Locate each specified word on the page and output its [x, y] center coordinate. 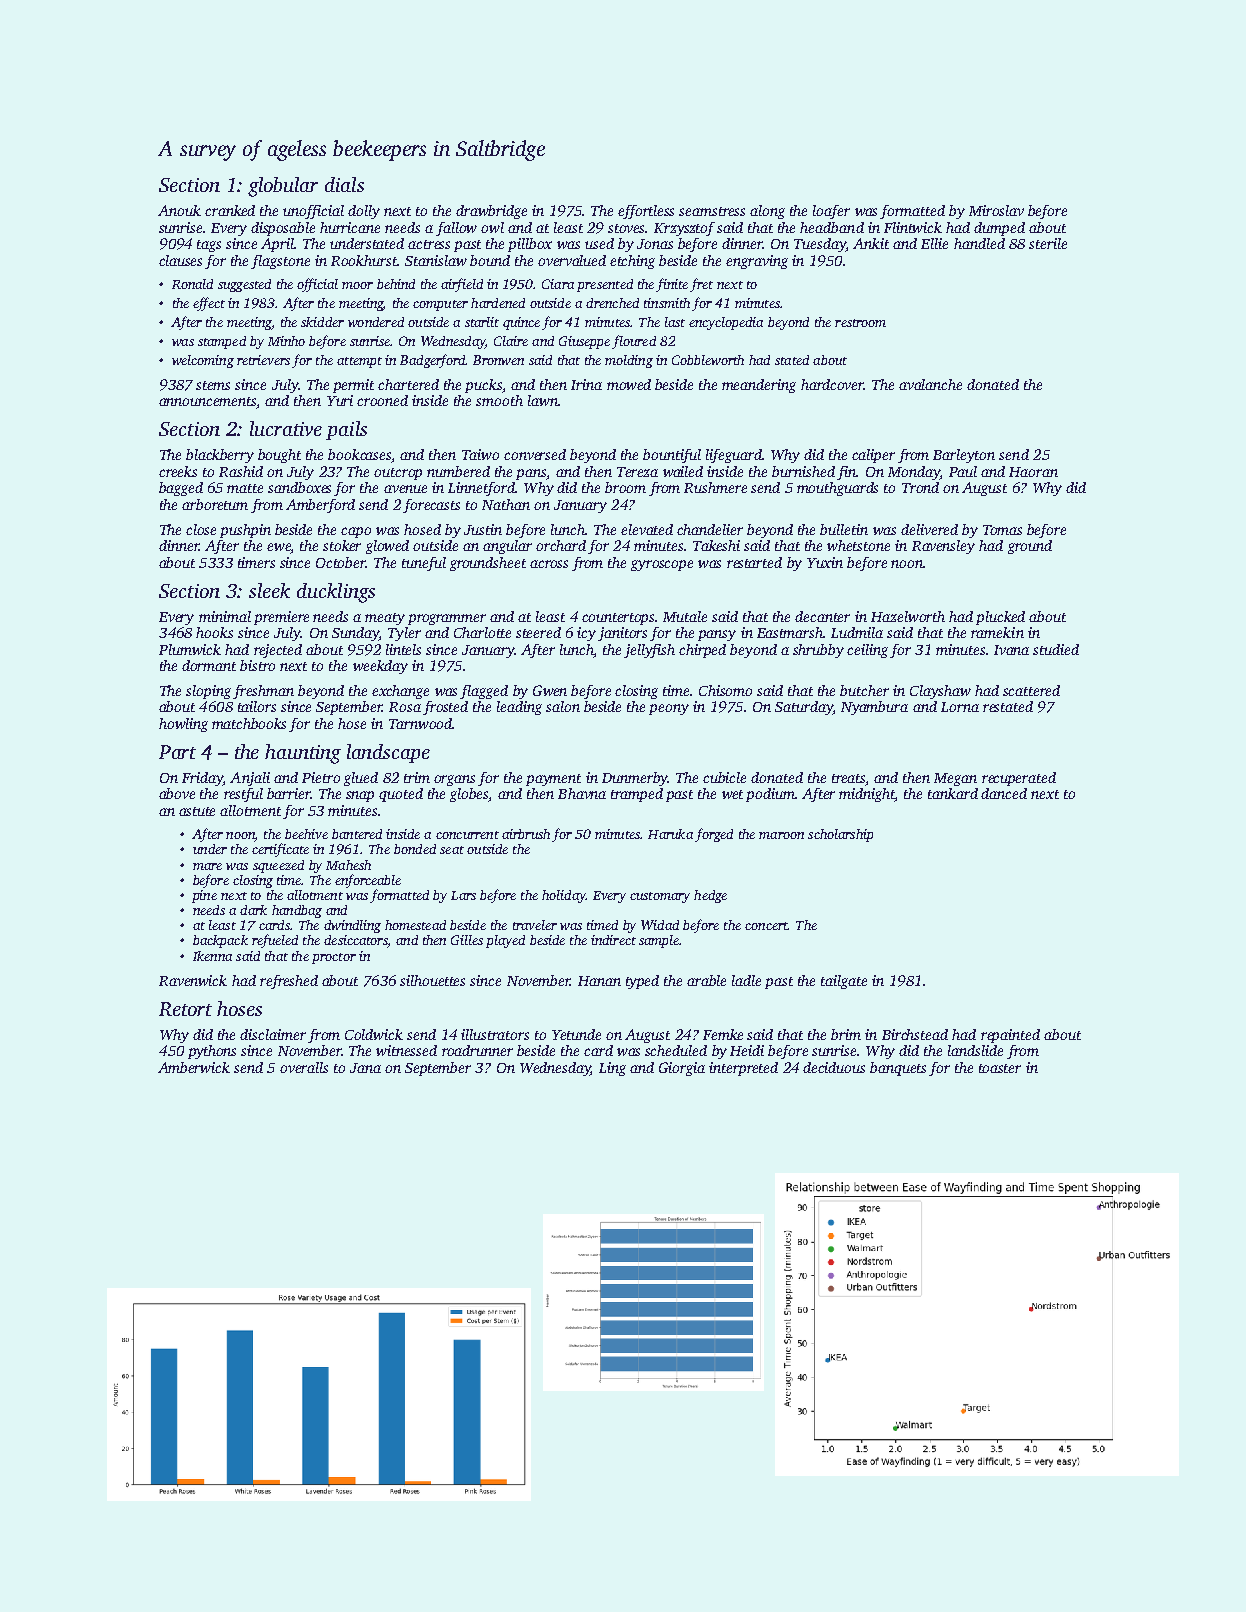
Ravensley [943, 547]
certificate [280, 850]
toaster [1000, 1068]
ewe [279, 548]
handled [979, 243]
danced [1004, 793]
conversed [535, 454]
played [505, 941]
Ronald [192, 284]
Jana [365, 1068]
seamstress [712, 211]
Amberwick [194, 1067]
